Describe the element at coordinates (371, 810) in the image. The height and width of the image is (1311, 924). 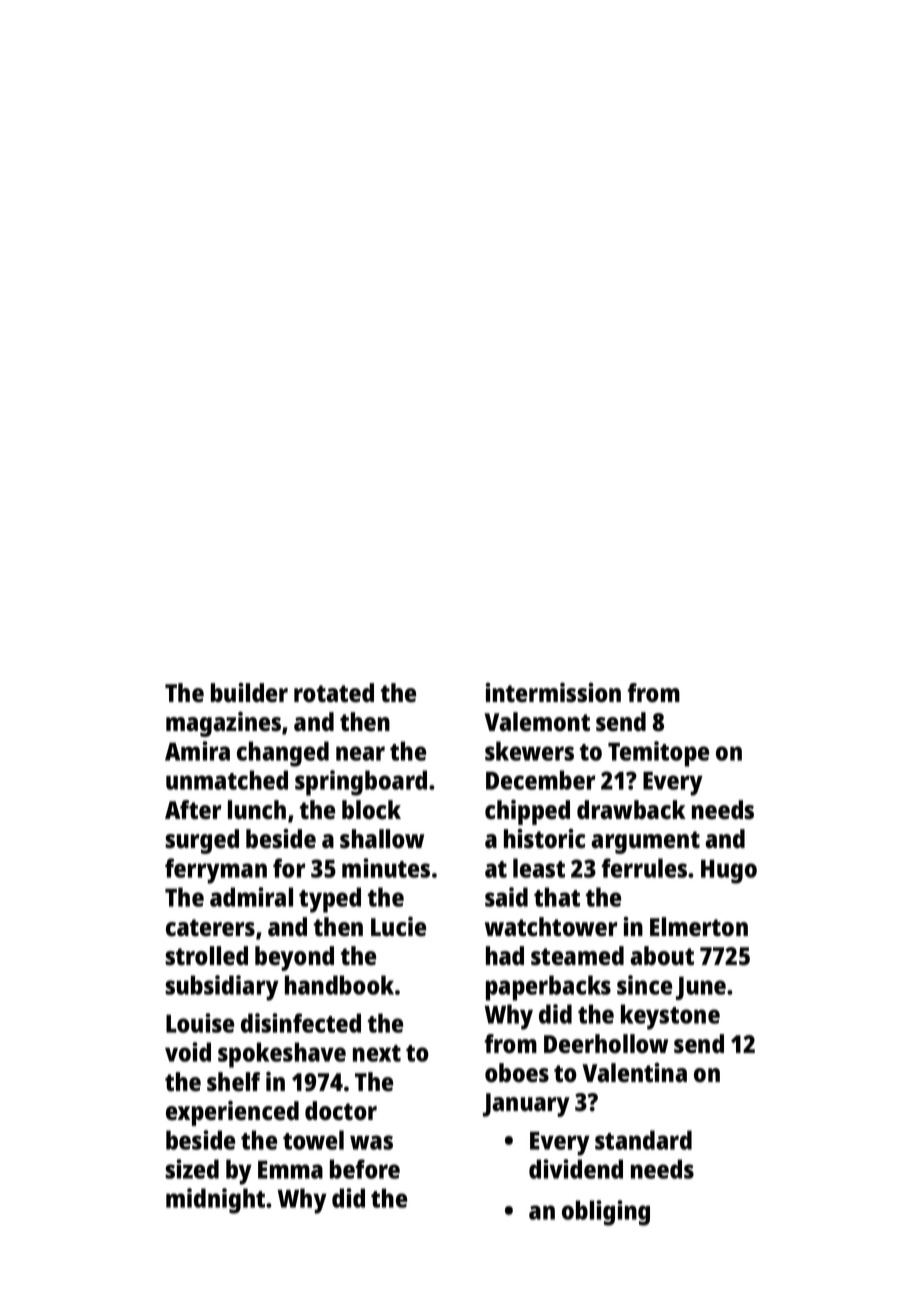
I see `block` at that location.
